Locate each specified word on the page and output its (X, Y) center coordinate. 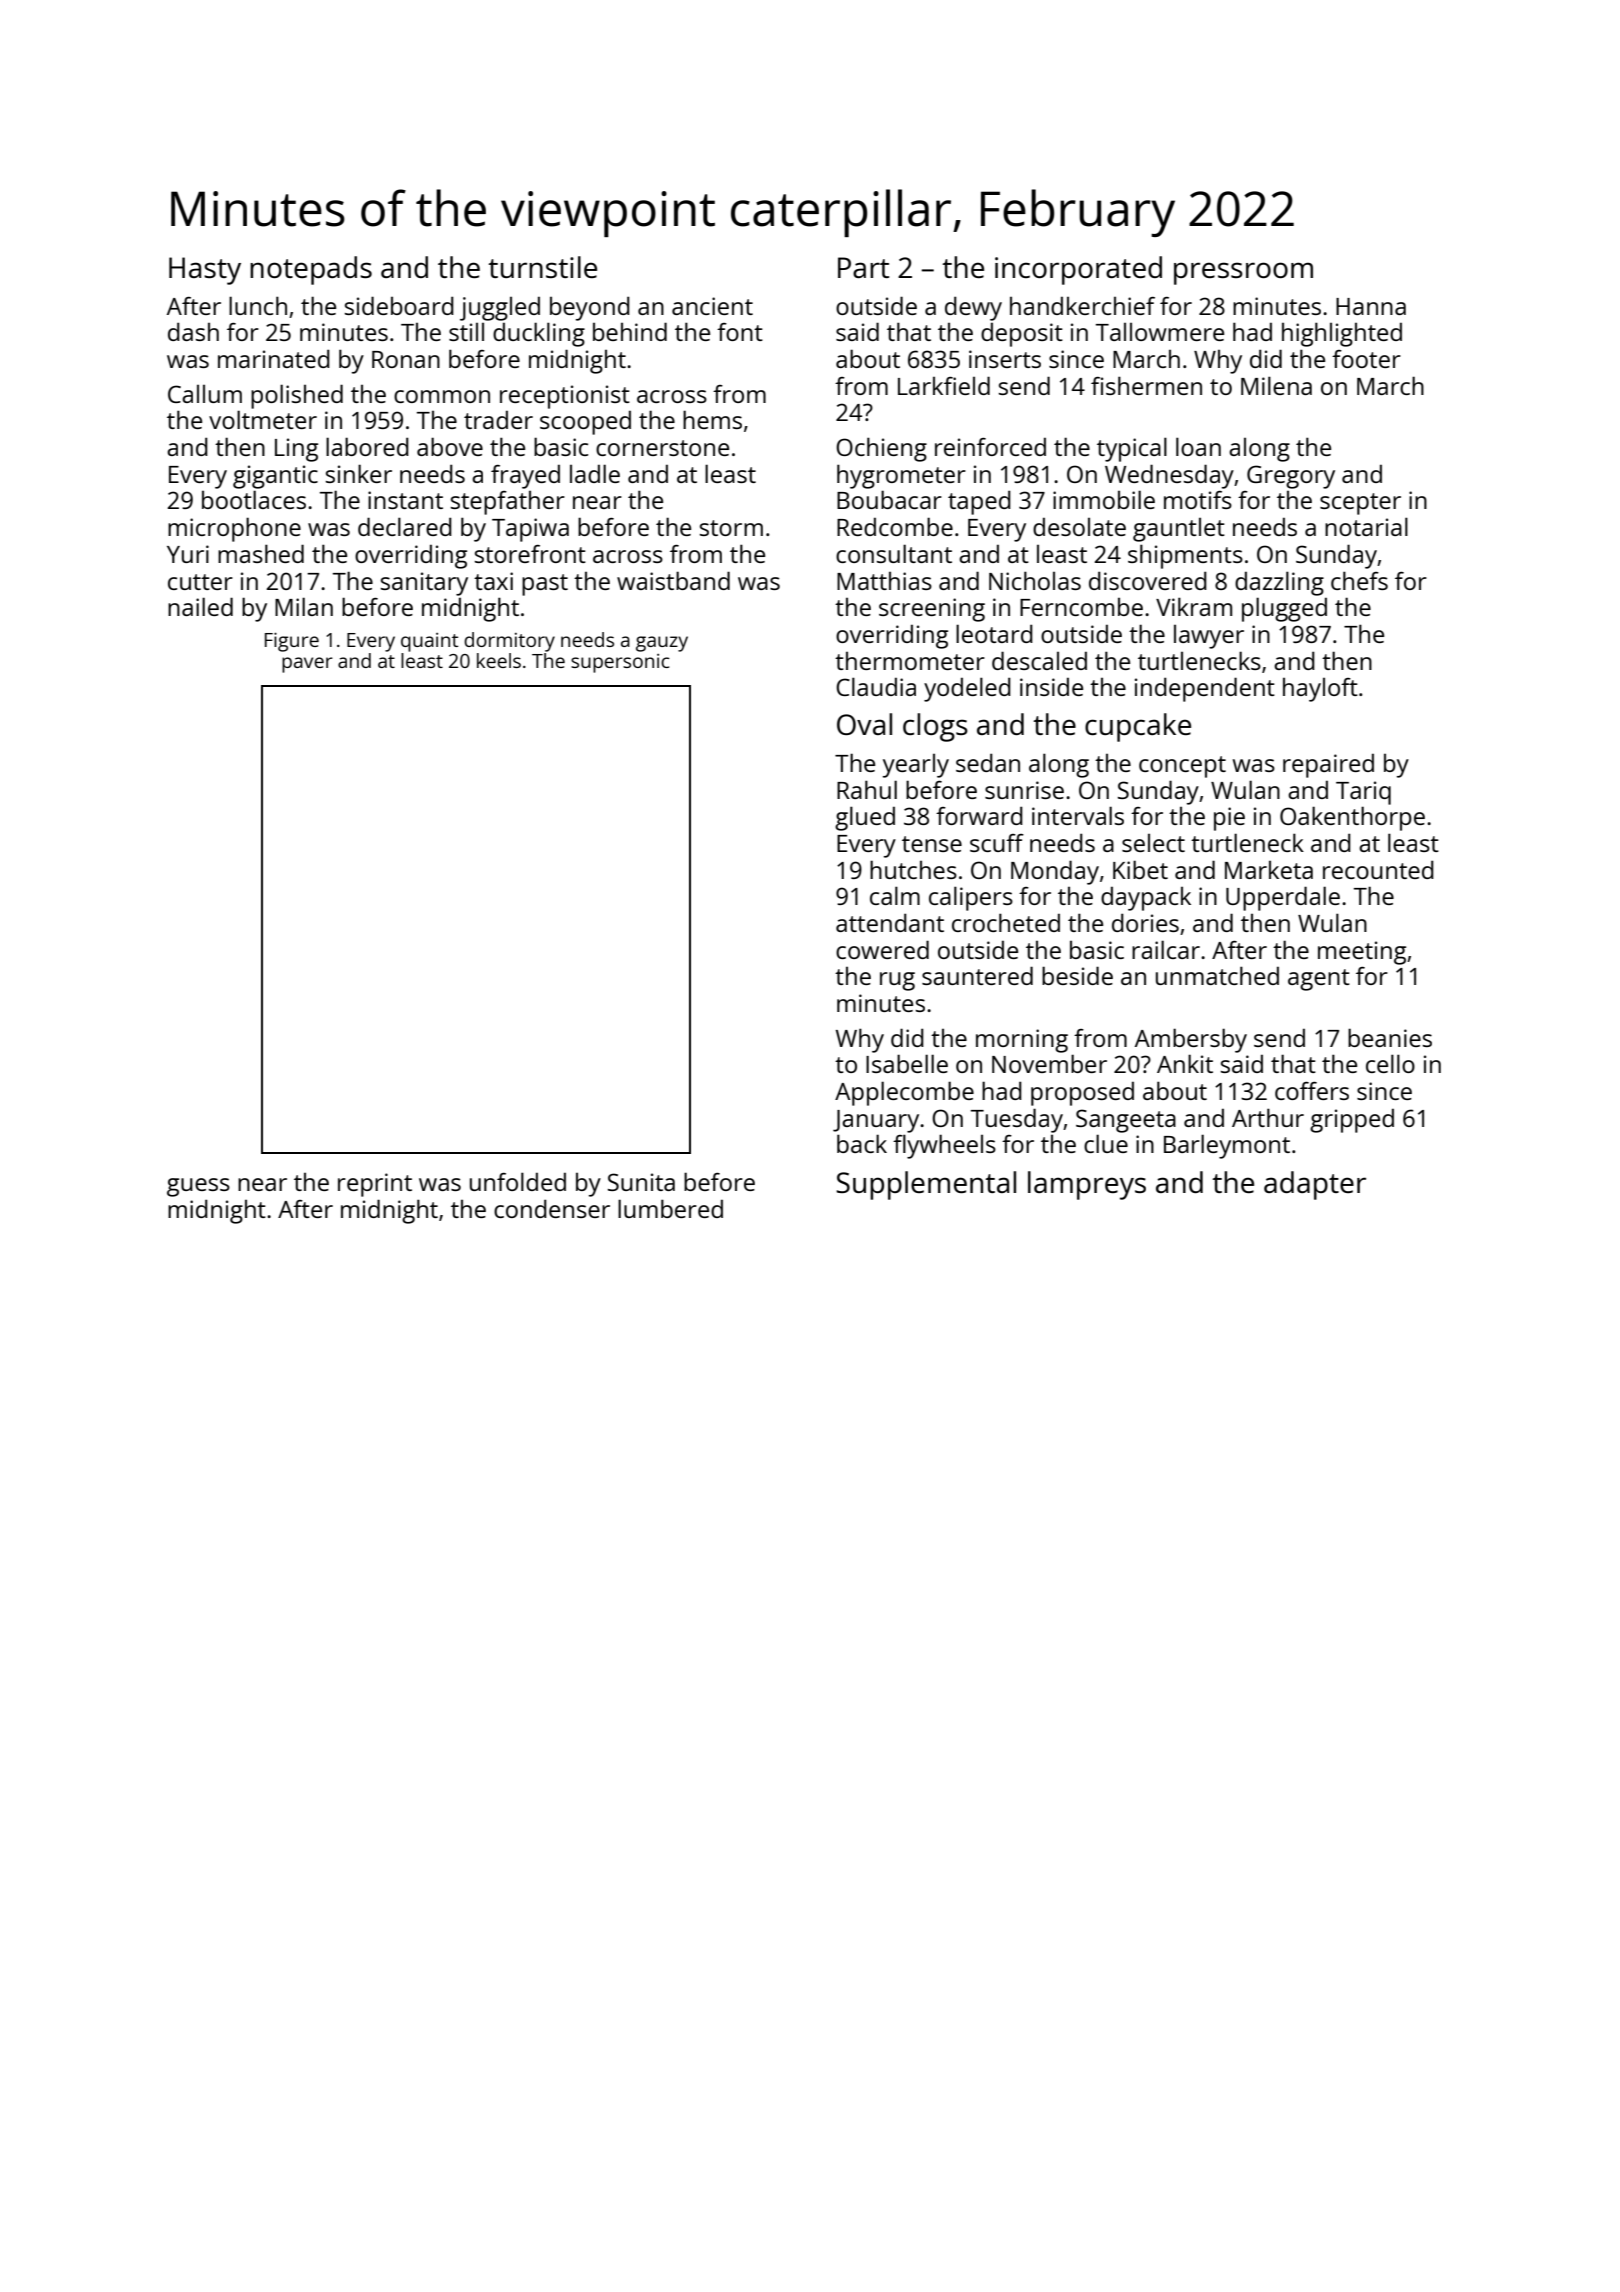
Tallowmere (1160, 332)
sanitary (424, 584)
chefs (1359, 580)
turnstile (542, 267)
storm (731, 528)
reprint (375, 1185)
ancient (712, 306)
